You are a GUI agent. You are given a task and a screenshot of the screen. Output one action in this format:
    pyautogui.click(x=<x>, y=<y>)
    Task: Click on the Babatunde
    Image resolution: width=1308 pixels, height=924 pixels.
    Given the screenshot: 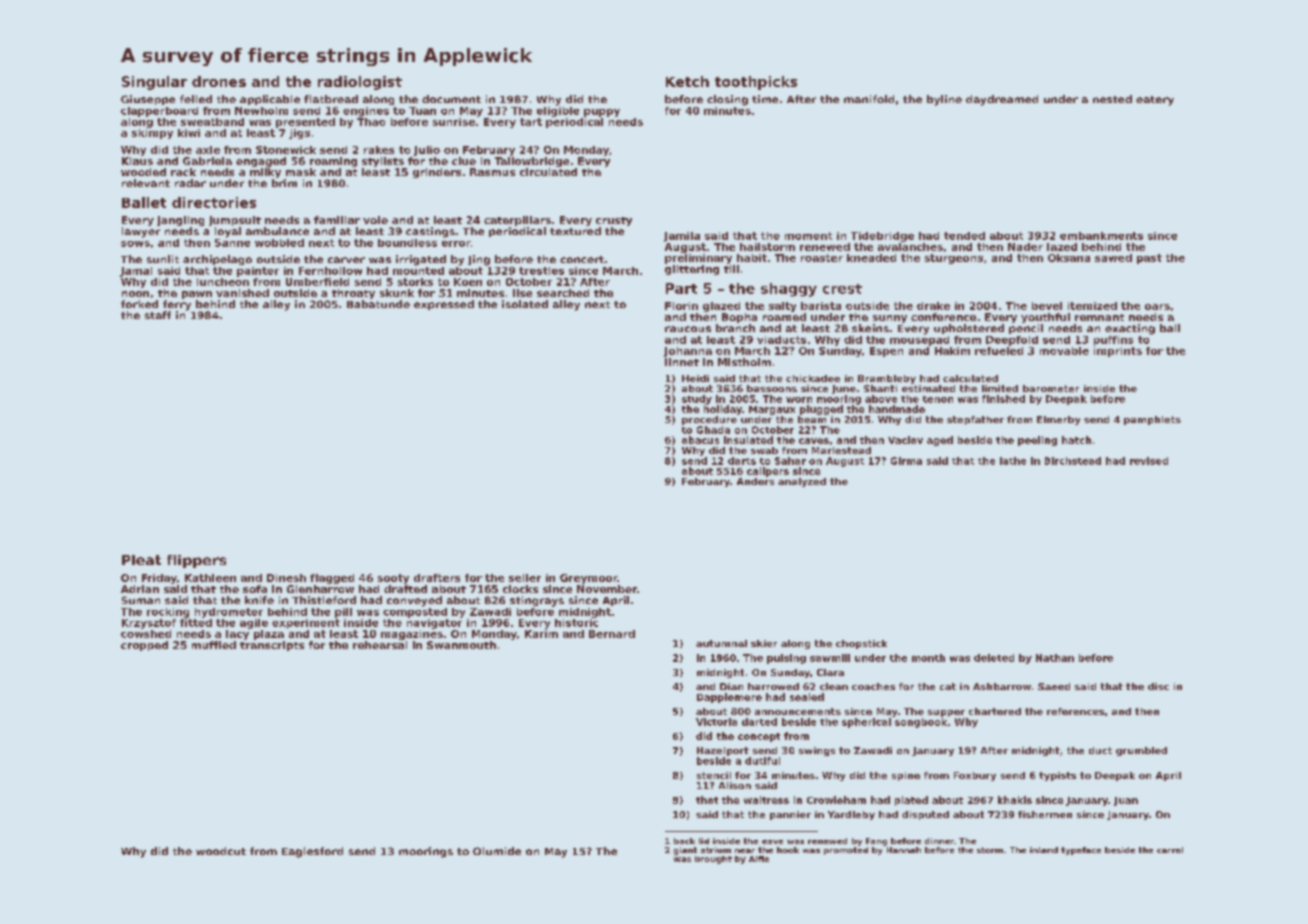 What is the action you would take?
    pyautogui.click(x=378, y=304)
